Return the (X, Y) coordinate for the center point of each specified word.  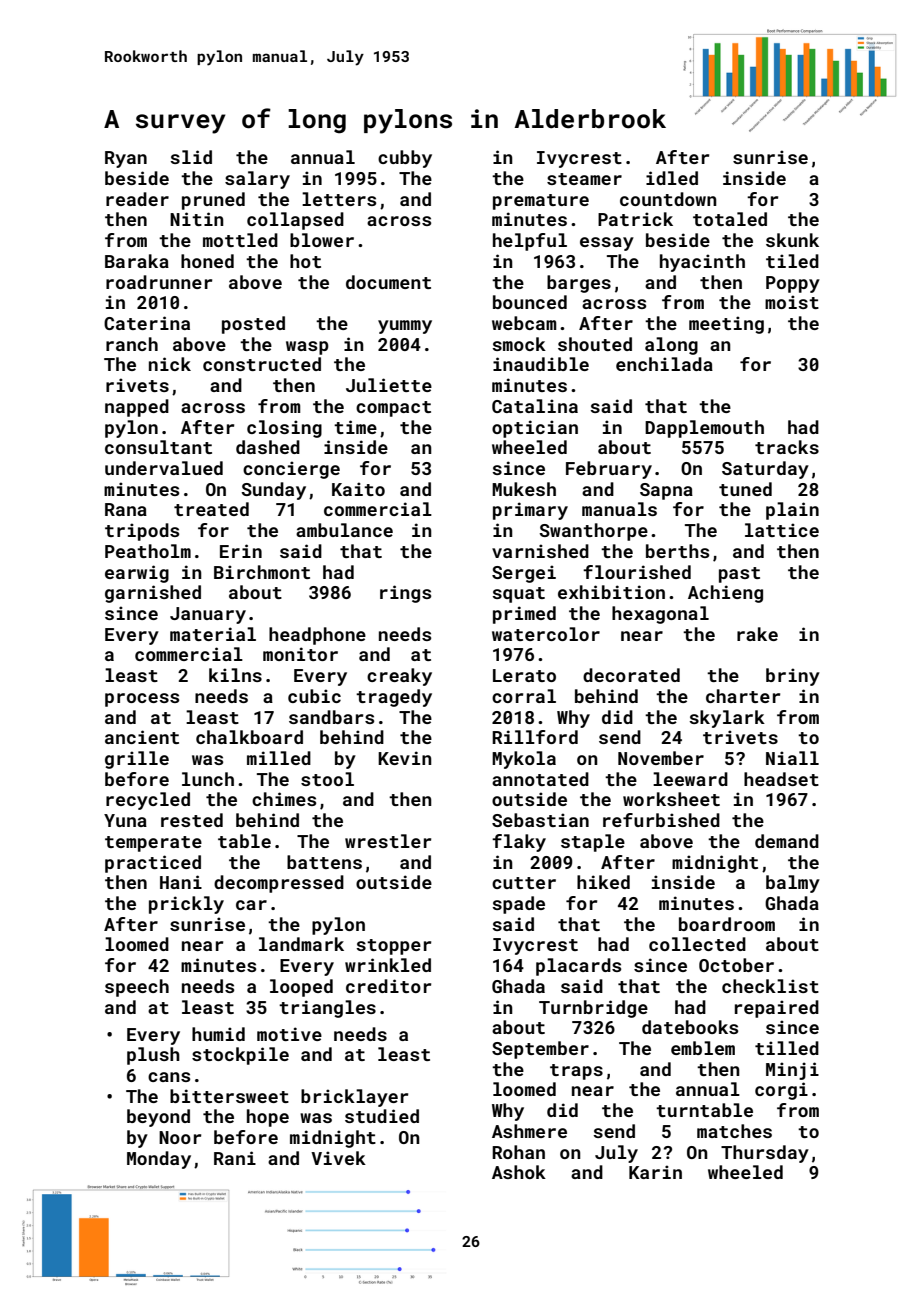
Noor (180, 1137)
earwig (137, 574)
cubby (405, 159)
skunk (792, 240)
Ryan (126, 159)
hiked (603, 882)
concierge (291, 470)
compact (393, 409)
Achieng (725, 594)
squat (518, 595)
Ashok (519, 1172)
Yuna (125, 820)
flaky (519, 843)
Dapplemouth (704, 429)
